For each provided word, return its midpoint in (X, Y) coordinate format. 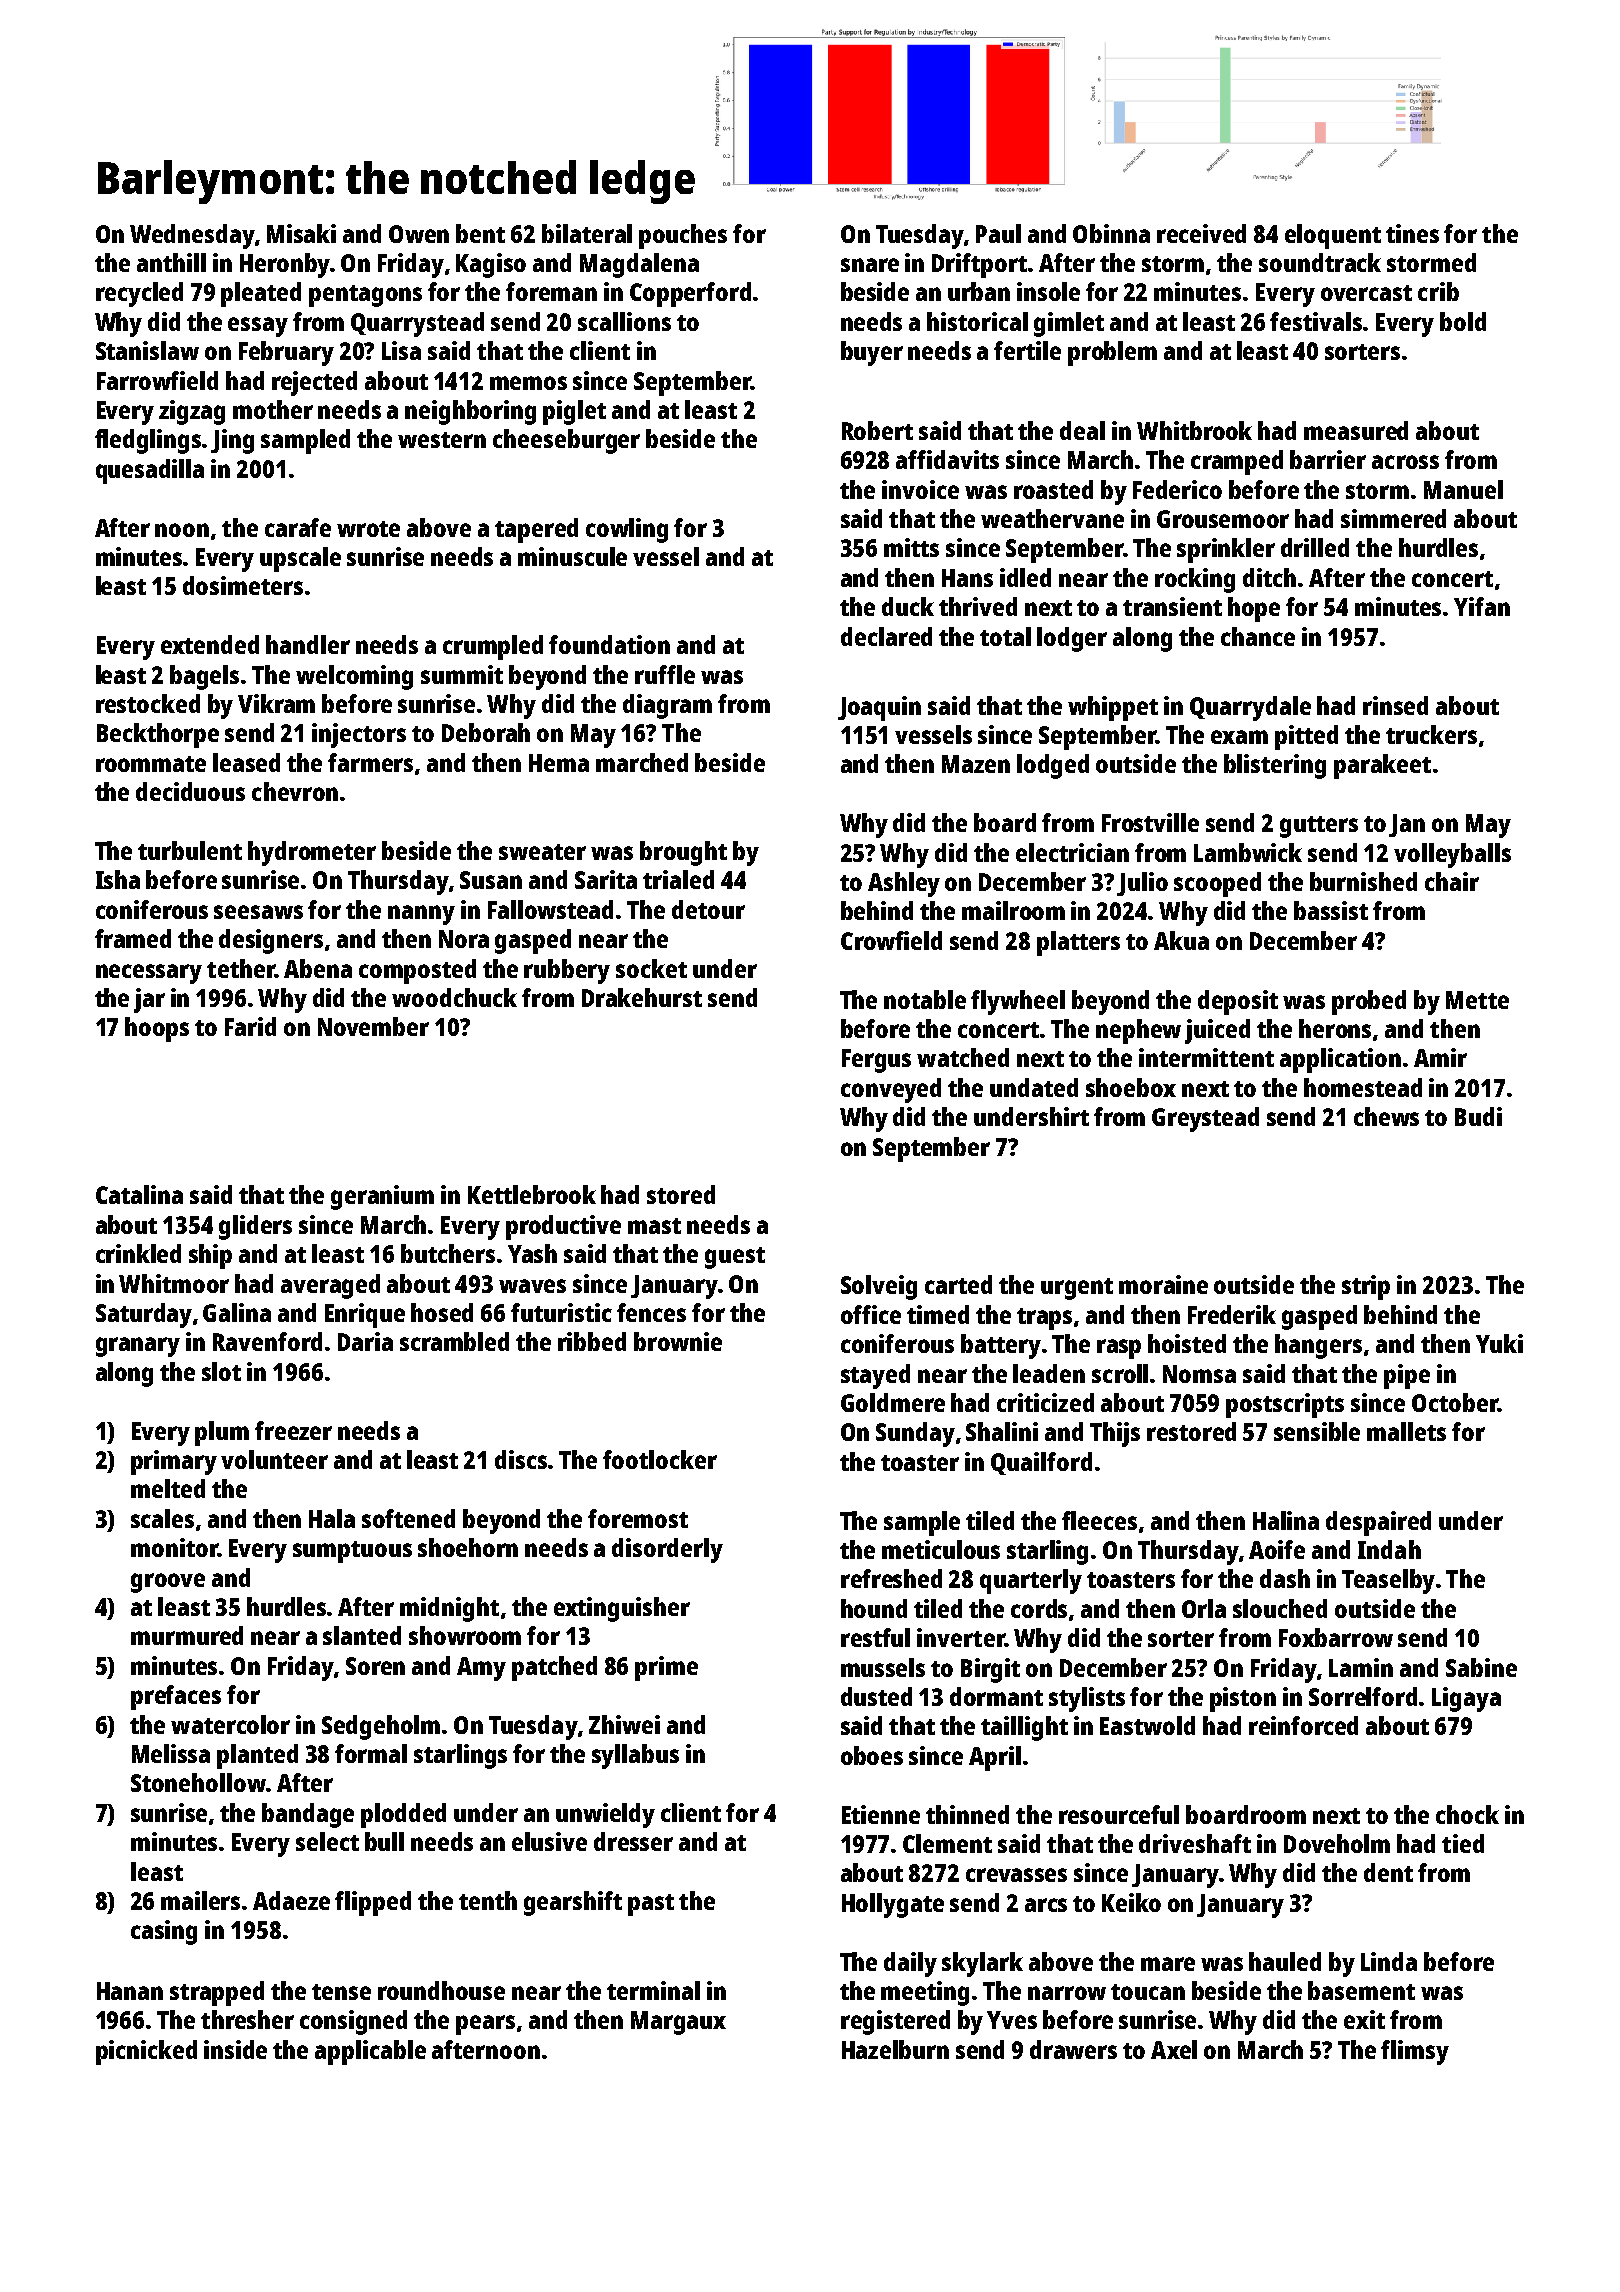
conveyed (891, 1090)
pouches (683, 236)
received (1201, 233)
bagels (204, 677)
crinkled (138, 1253)
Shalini (1002, 1431)
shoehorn (468, 1547)
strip (1366, 1287)
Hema (559, 763)
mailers (200, 1900)
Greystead (1205, 1119)
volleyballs (1452, 855)
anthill (171, 262)
